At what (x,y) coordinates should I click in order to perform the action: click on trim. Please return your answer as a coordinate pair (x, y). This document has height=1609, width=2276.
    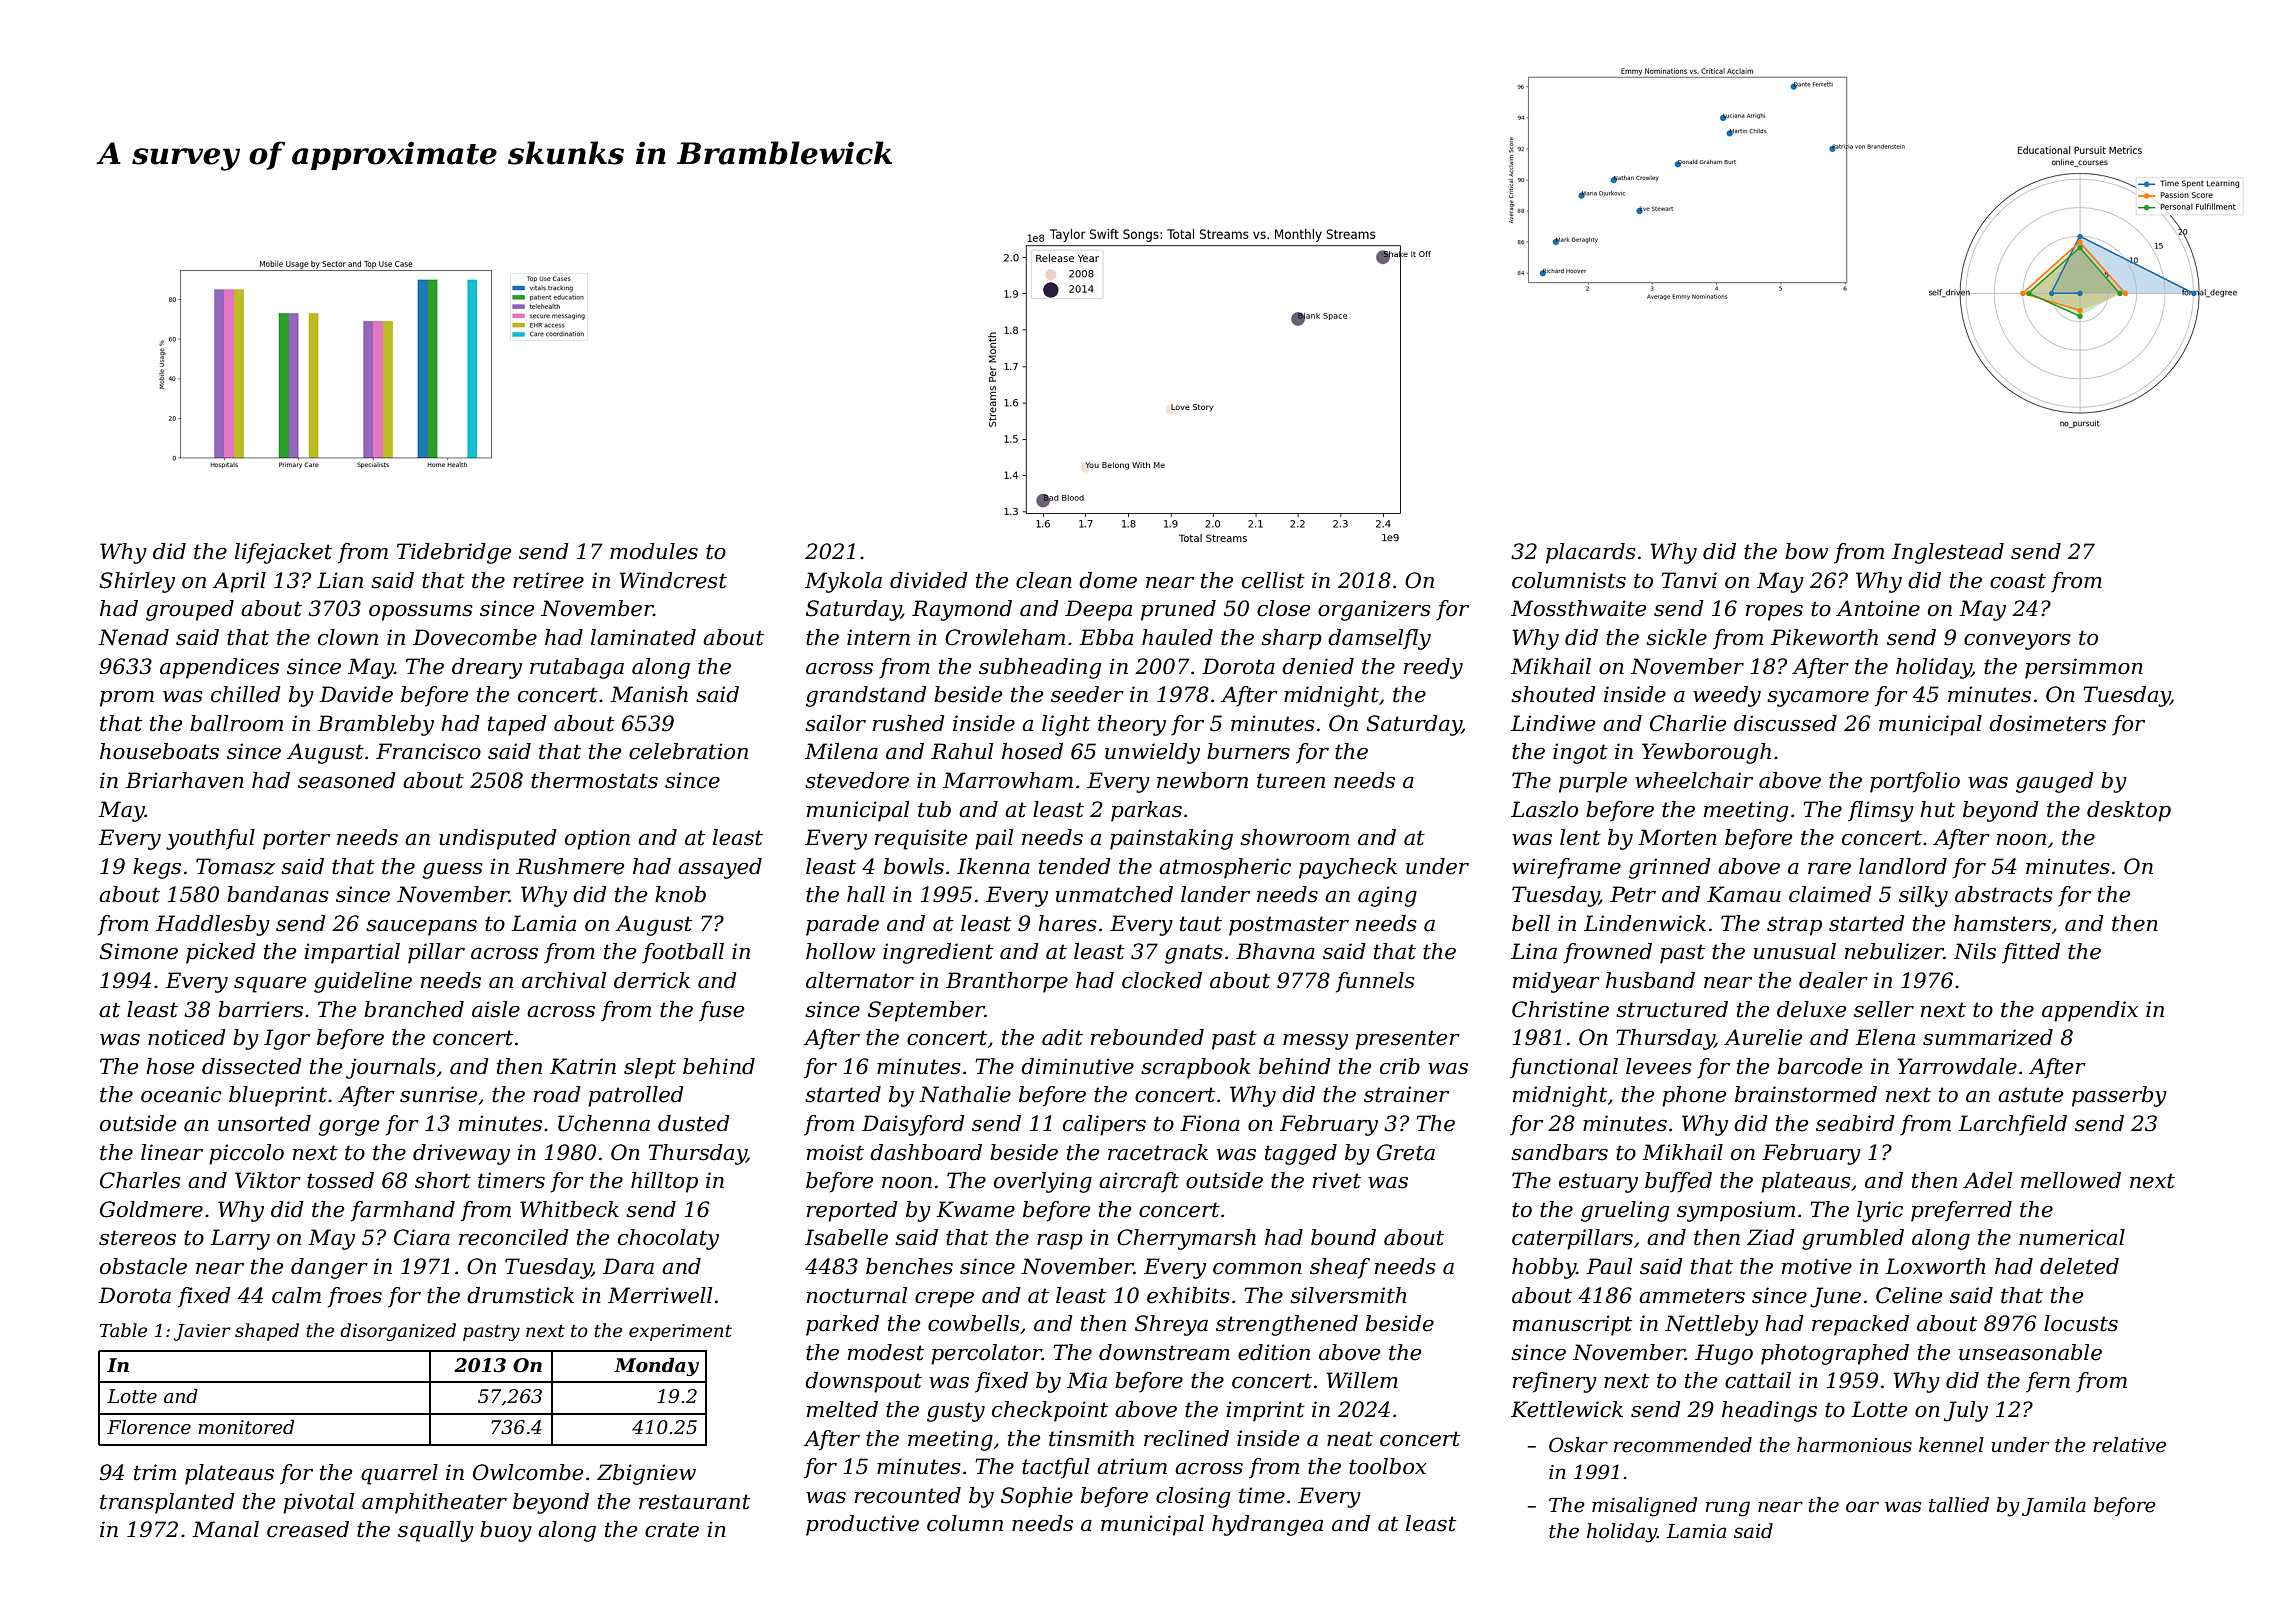
    Looking at the image, I should click on (155, 1472).
